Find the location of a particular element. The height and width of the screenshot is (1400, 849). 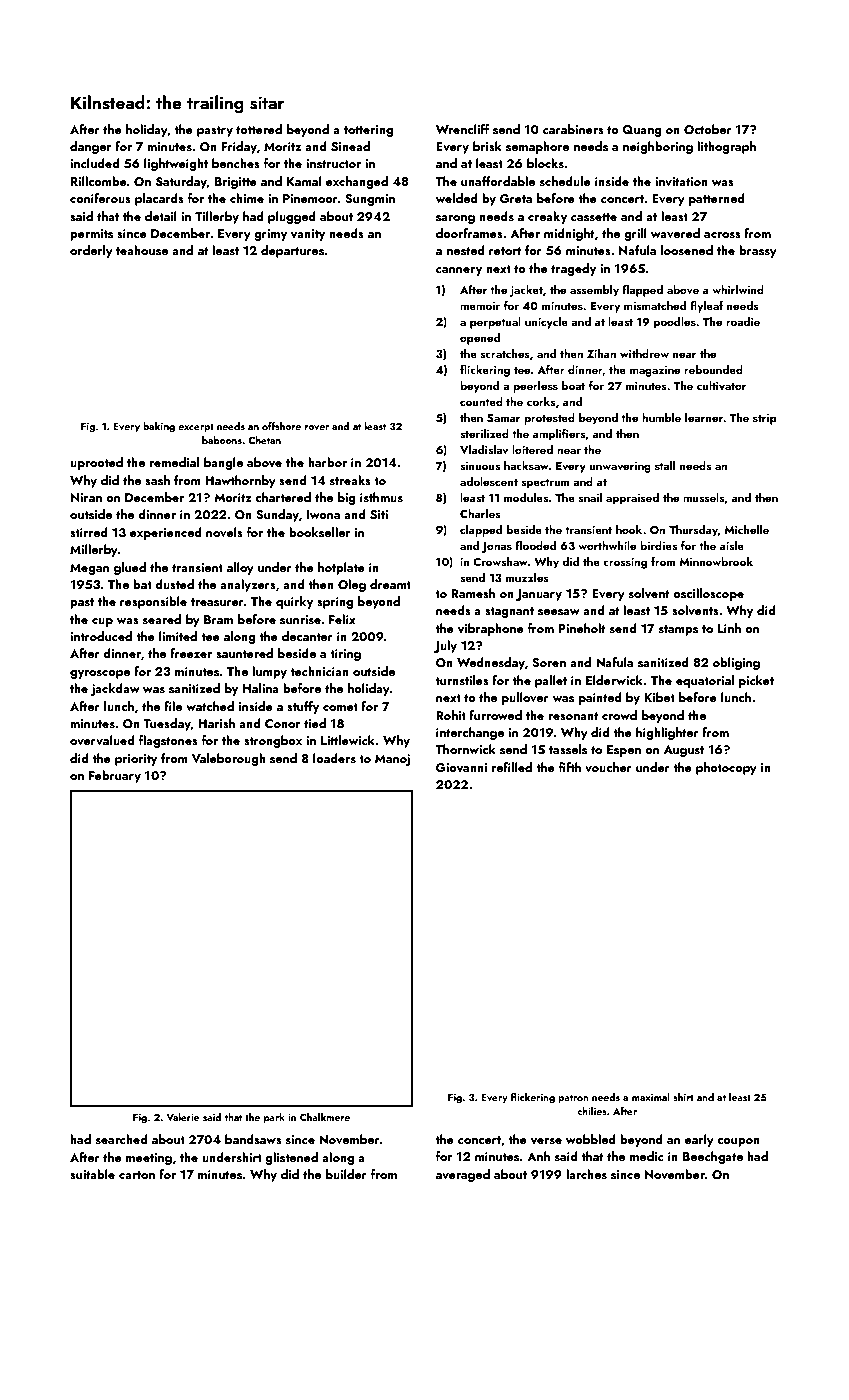

Valerie is located at coordinates (182, 1117).
